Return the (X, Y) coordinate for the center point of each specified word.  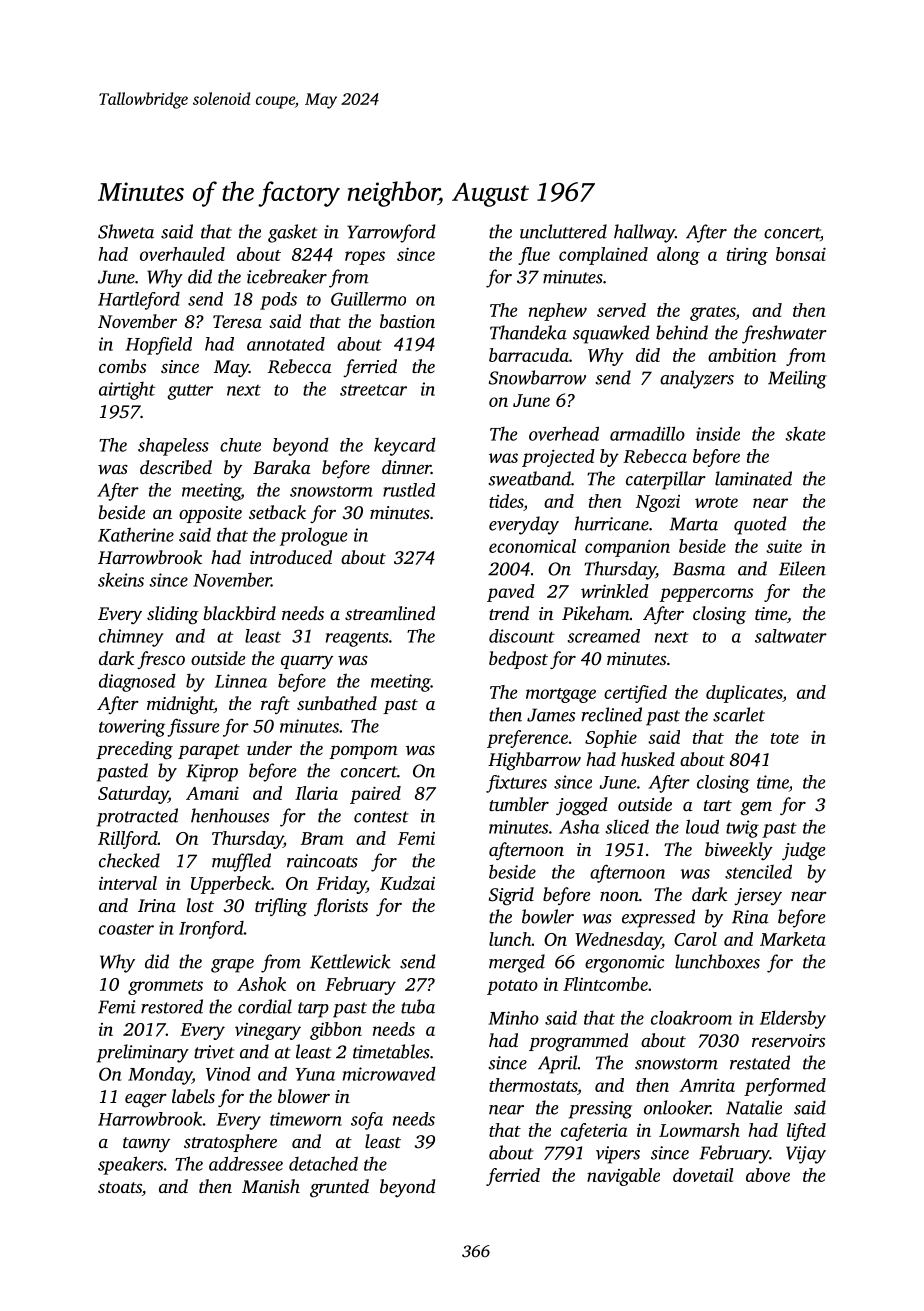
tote (785, 738)
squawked (611, 334)
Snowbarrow (537, 377)
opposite (210, 514)
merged (517, 963)
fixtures (516, 784)
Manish (271, 1186)
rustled (409, 490)
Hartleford (139, 301)
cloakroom (691, 1017)
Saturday (133, 795)
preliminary (143, 1053)
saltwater (791, 636)
